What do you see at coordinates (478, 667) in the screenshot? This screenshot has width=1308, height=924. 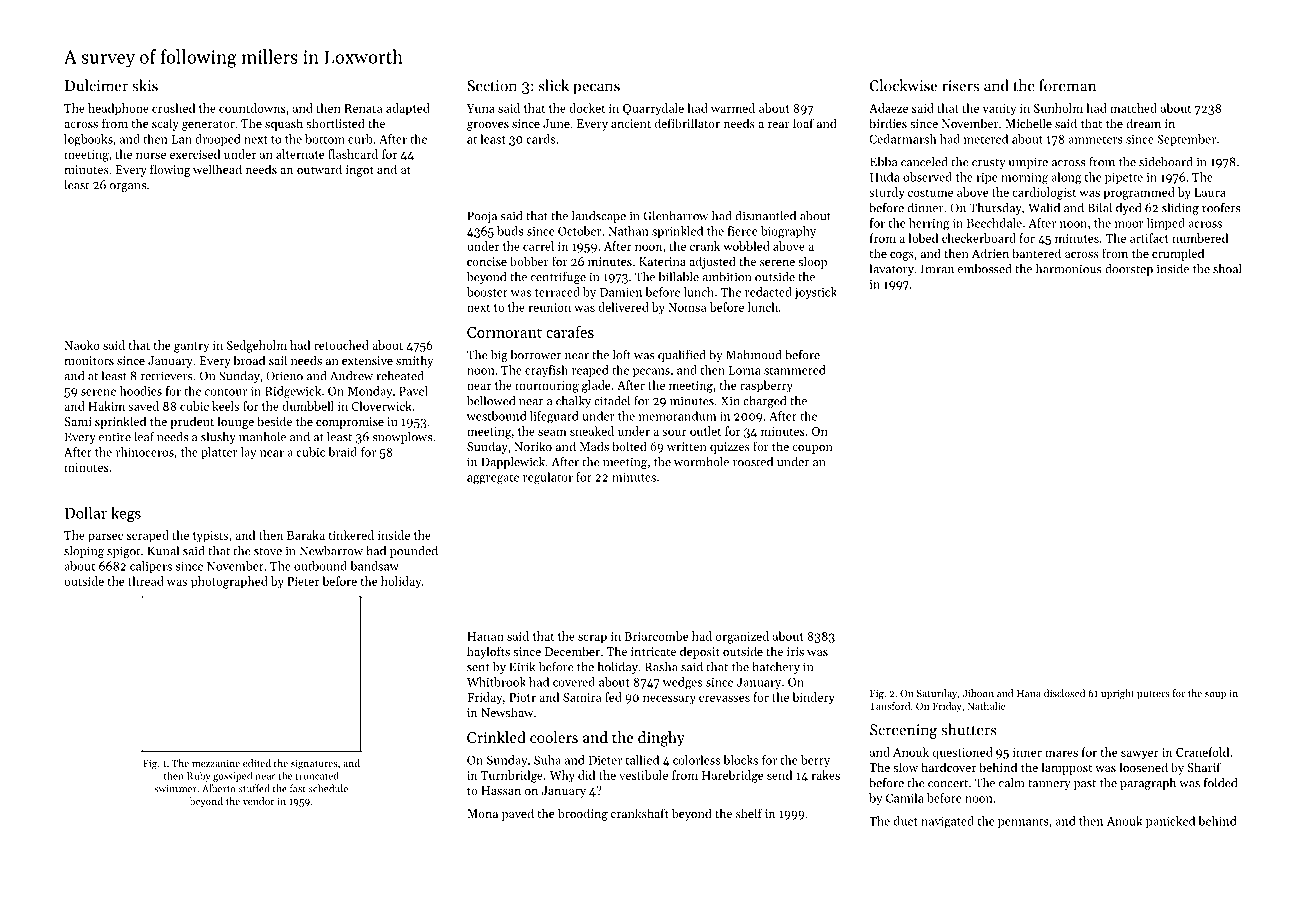 I see `sent` at bounding box center [478, 667].
